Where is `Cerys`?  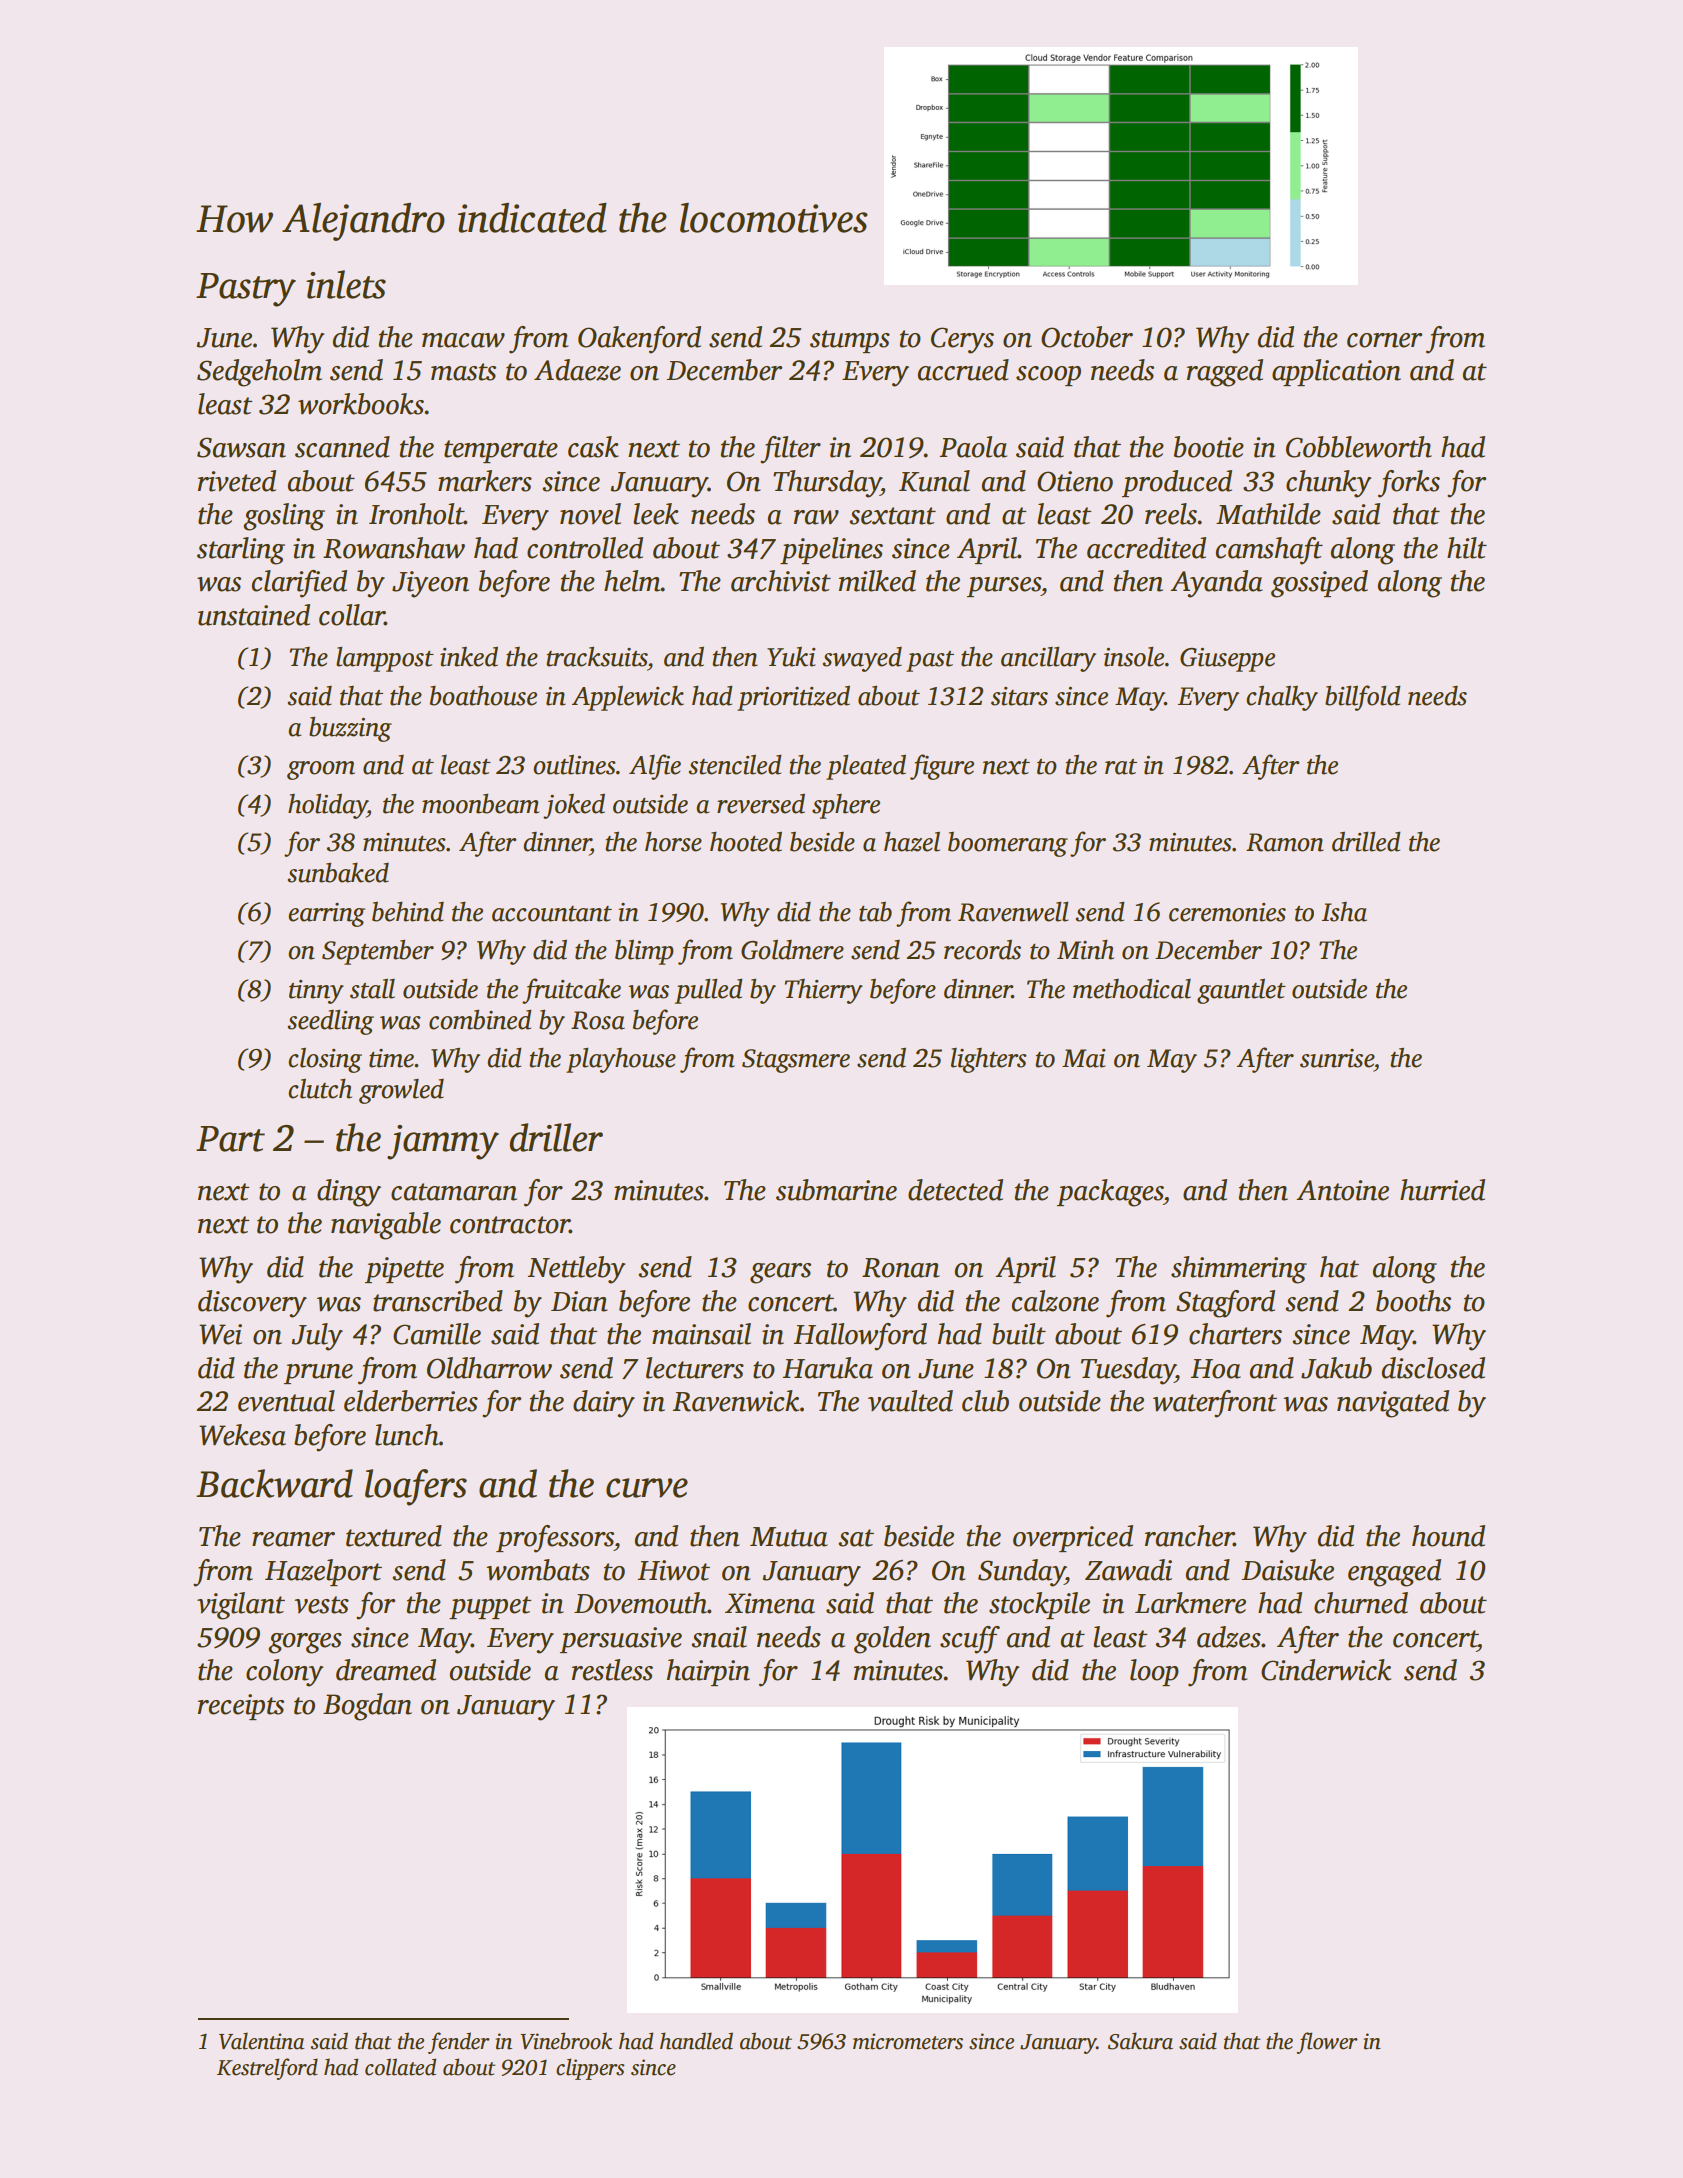
Cerys is located at coordinates (962, 340).
